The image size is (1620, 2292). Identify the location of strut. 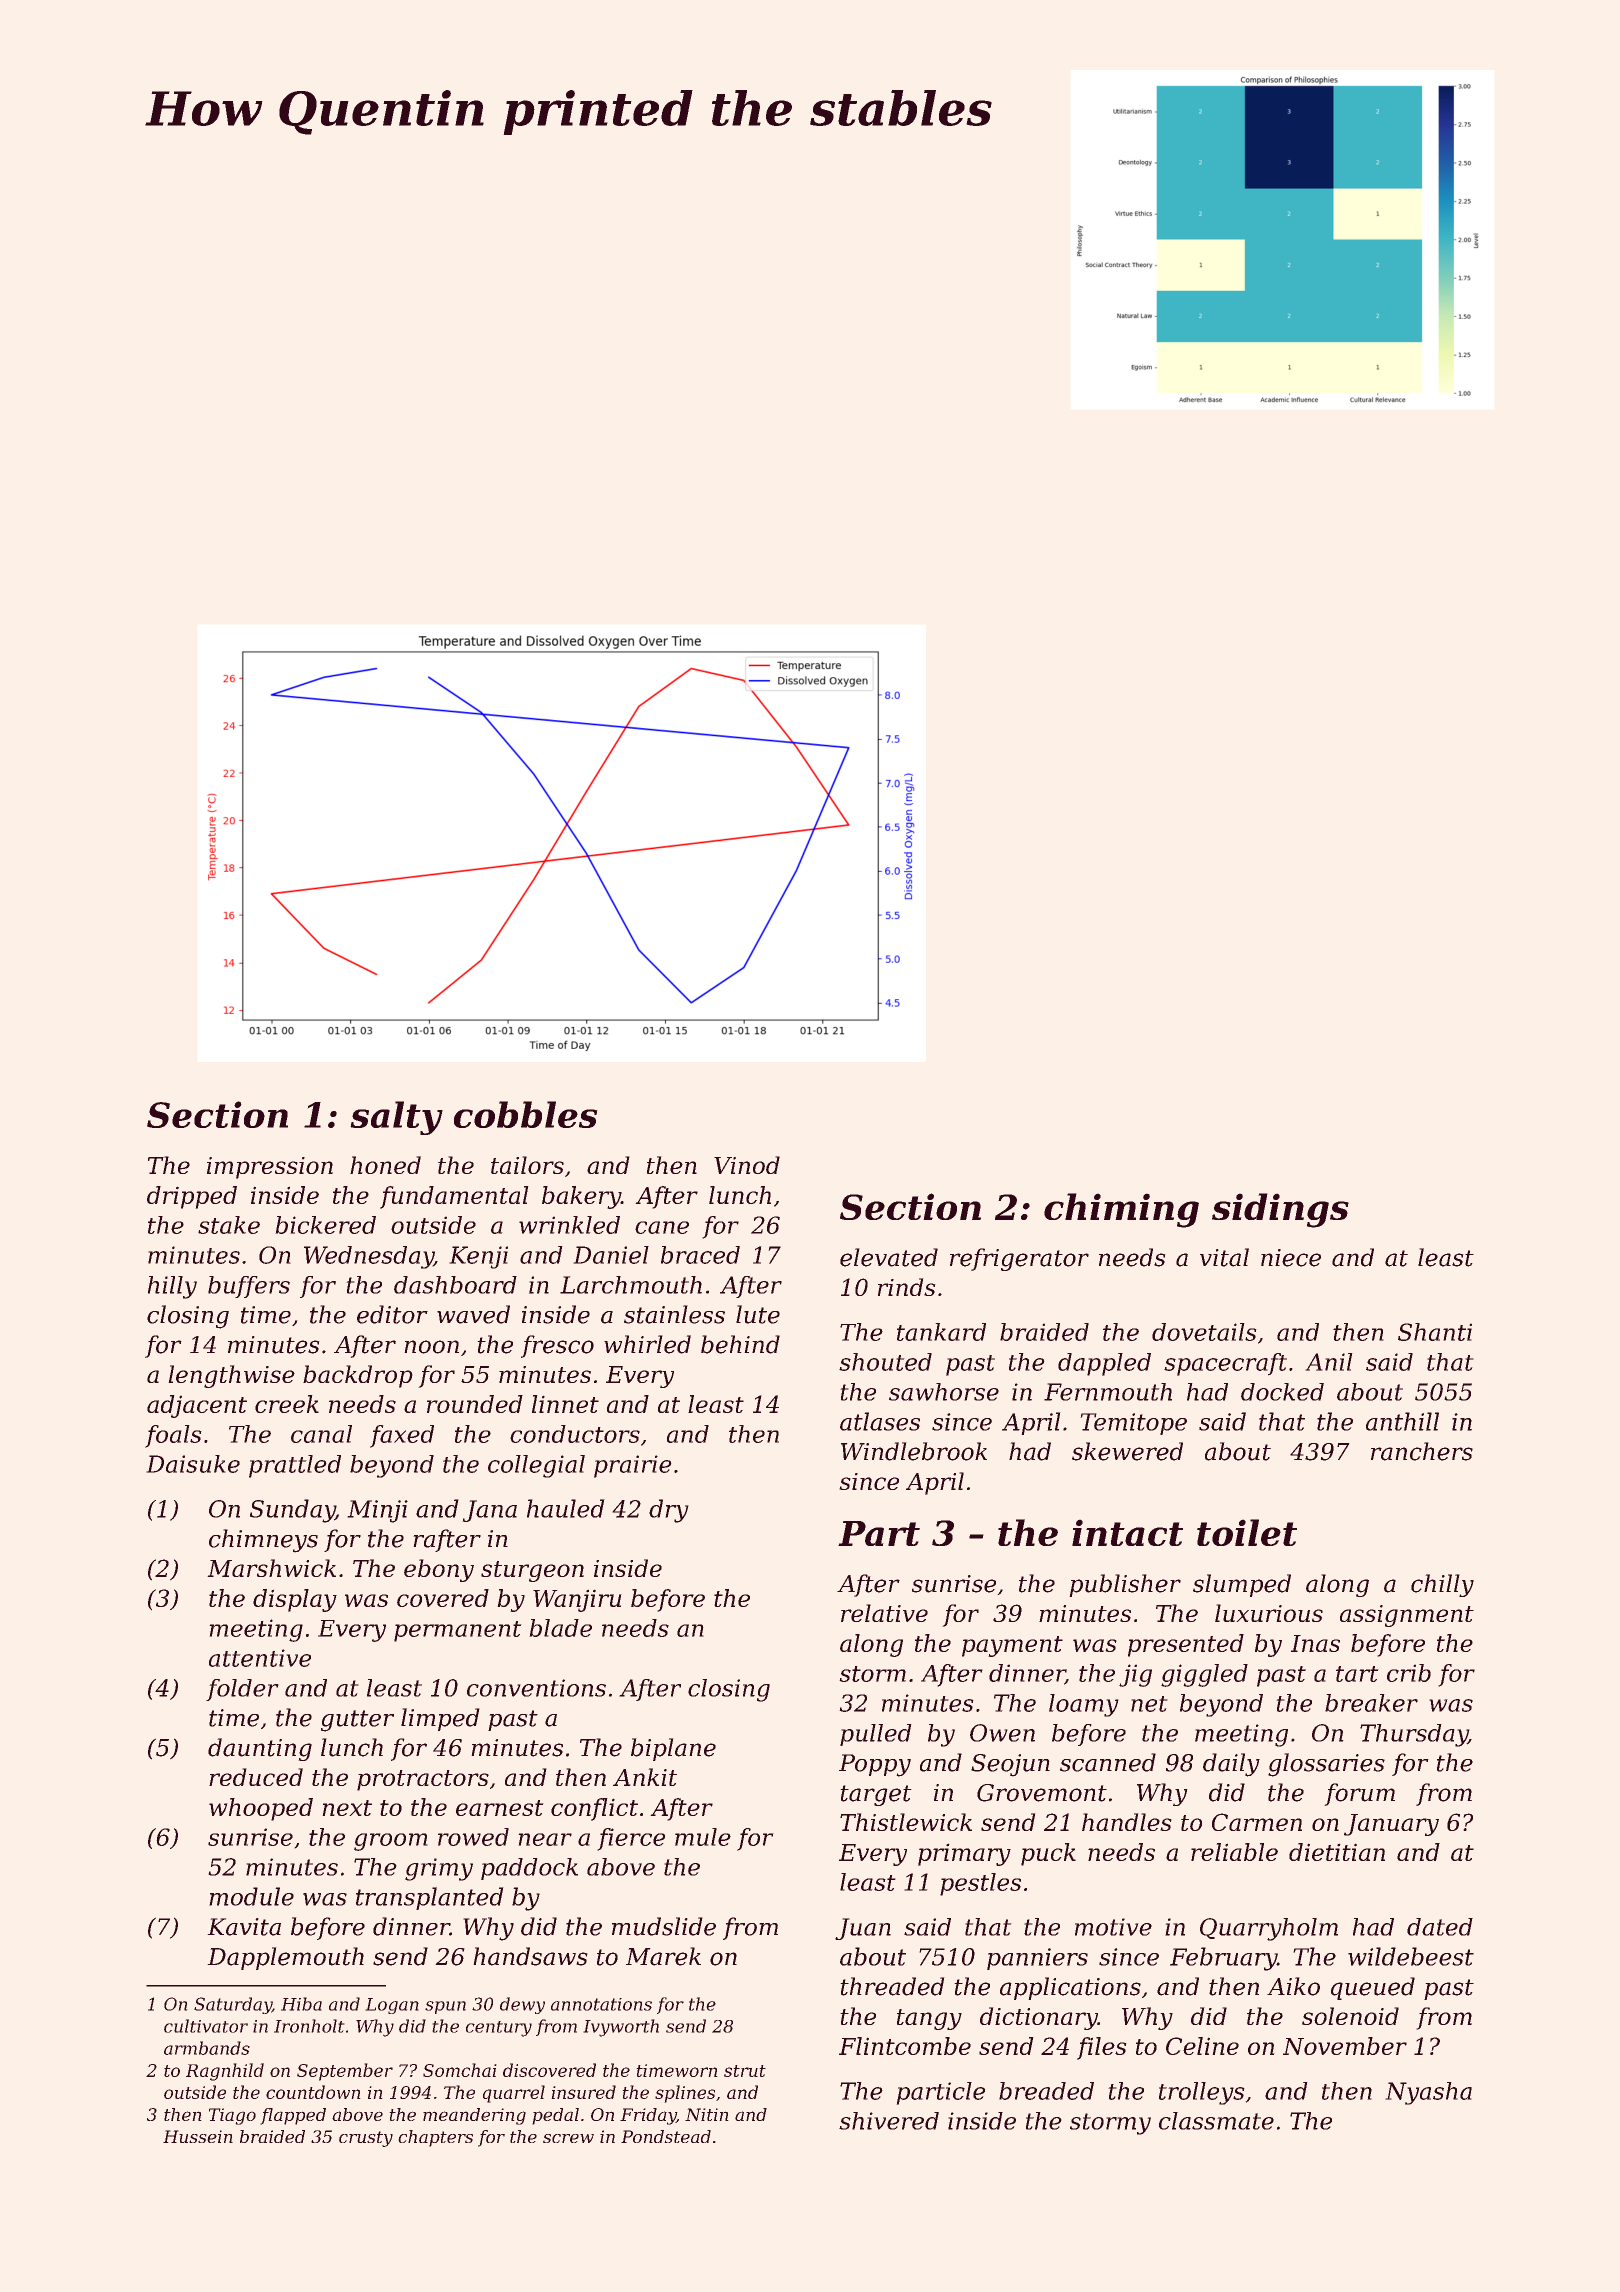
(745, 2071).
